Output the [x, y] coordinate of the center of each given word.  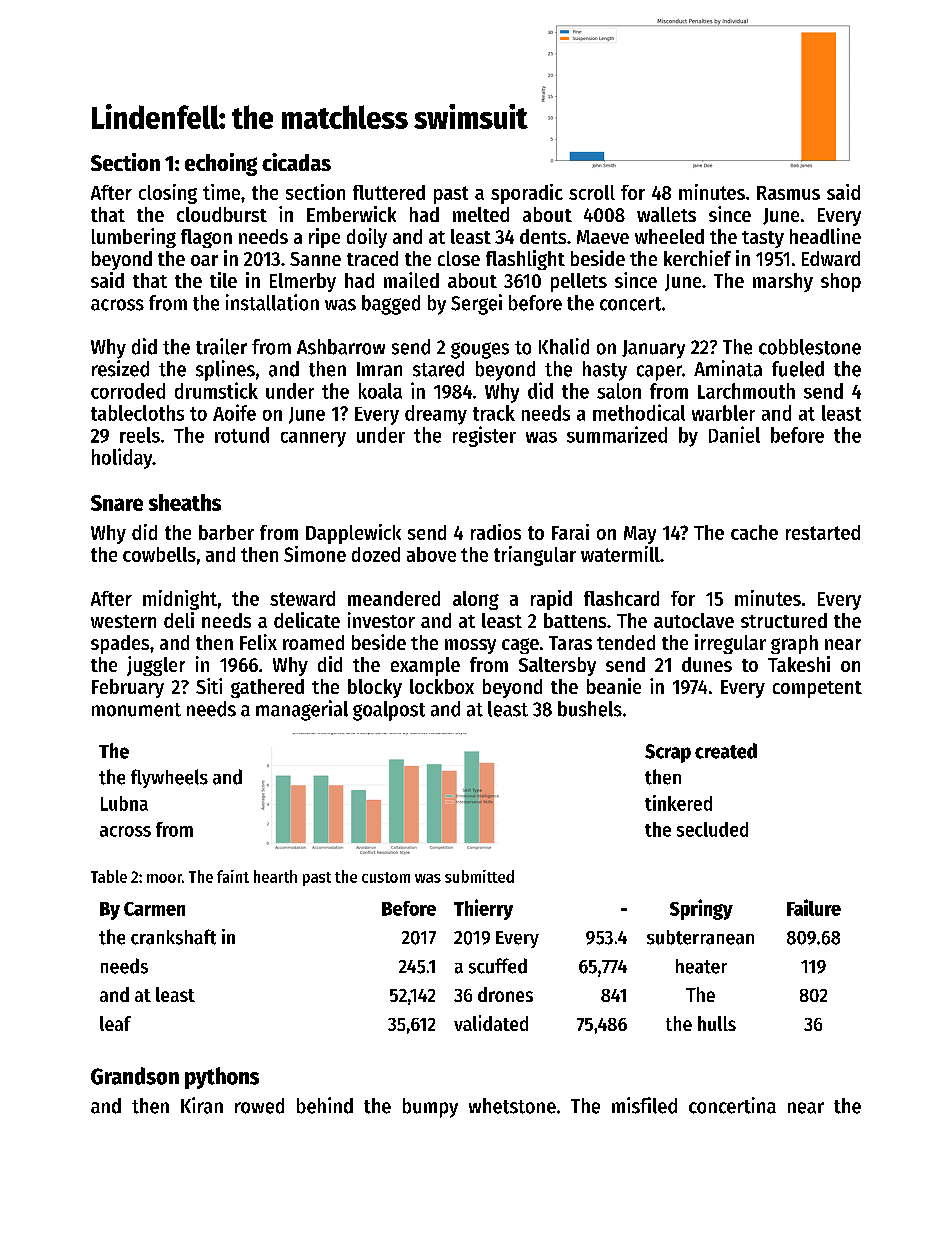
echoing [221, 164]
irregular [730, 644]
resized [120, 368]
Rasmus [788, 193]
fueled [798, 369]
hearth [275, 876]
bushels [590, 709]
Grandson [135, 1076]
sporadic [527, 194]
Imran [379, 369]
